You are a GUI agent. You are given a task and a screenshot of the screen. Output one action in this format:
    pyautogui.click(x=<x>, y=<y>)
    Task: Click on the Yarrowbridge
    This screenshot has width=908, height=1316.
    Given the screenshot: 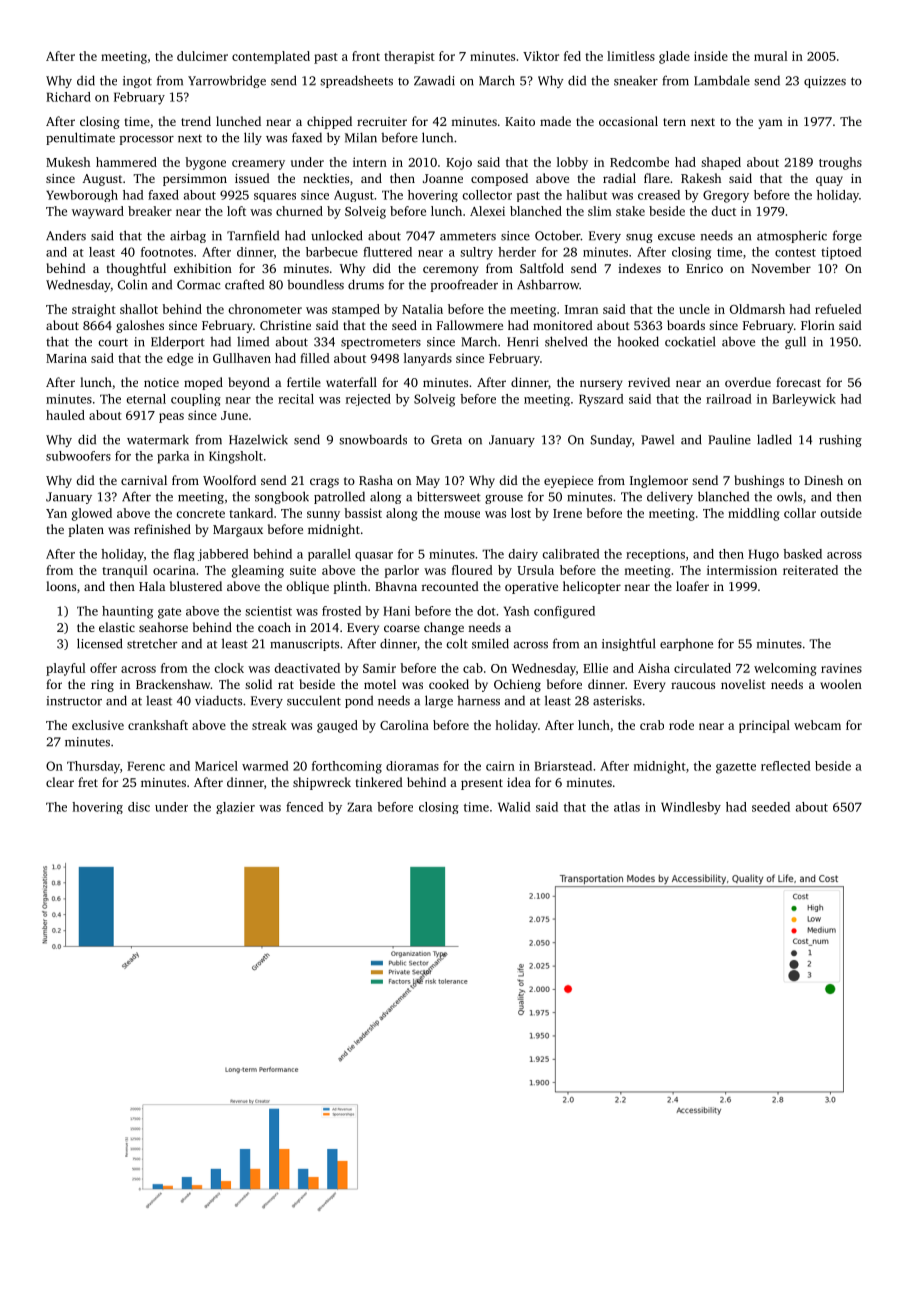 What is the action you would take?
    pyautogui.click(x=227, y=81)
